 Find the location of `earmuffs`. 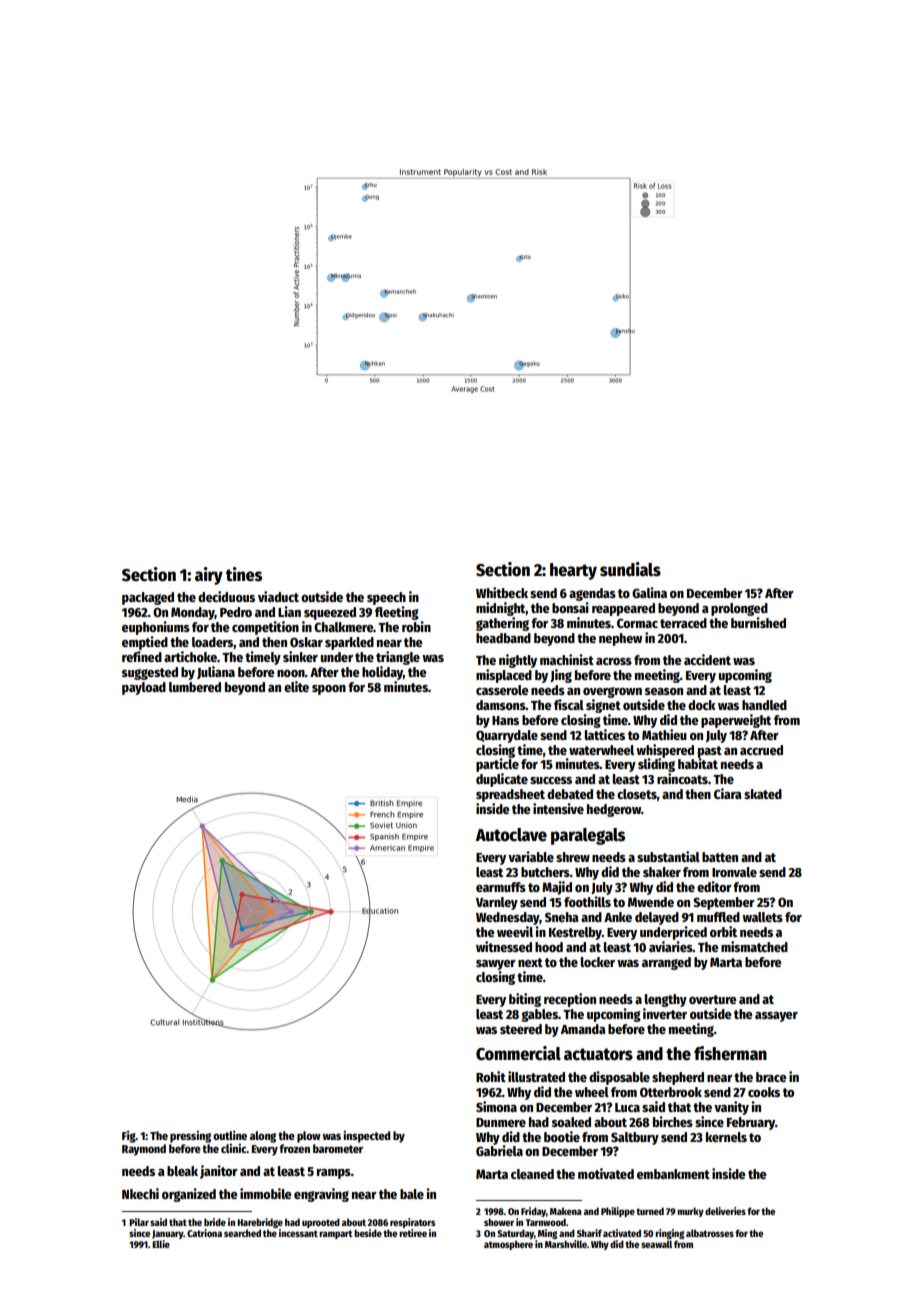

earmuffs is located at coordinates (501, 887).
